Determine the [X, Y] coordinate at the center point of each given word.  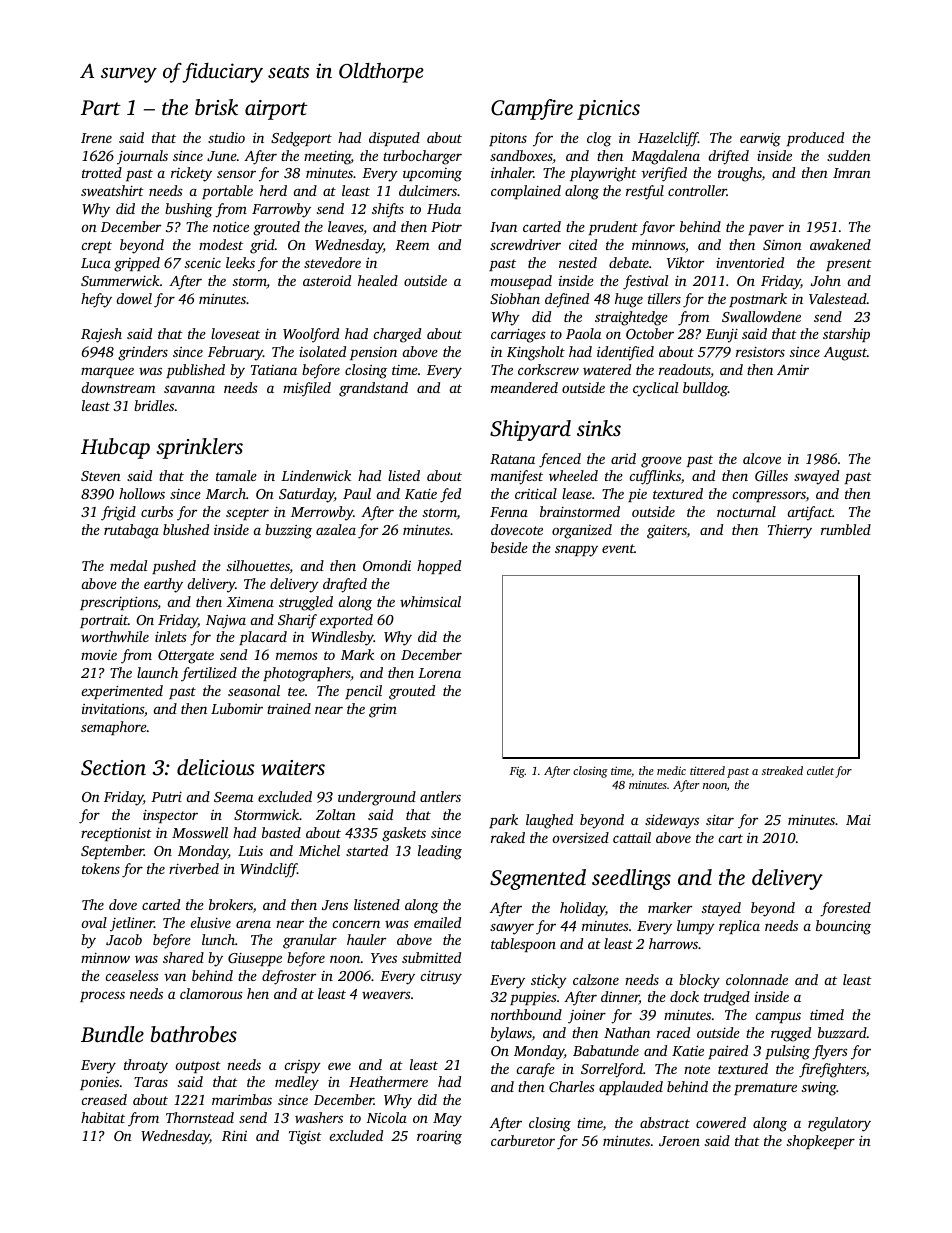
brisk [216, 107]
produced [815, 139]
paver [766, 229]
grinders [143, 353]
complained [526, 192]
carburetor [523, 1140]
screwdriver [525, 244]
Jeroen [679, 1141]
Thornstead [200, 1117]
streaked [782, 770]
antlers [440, 796]
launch [157, 672]
